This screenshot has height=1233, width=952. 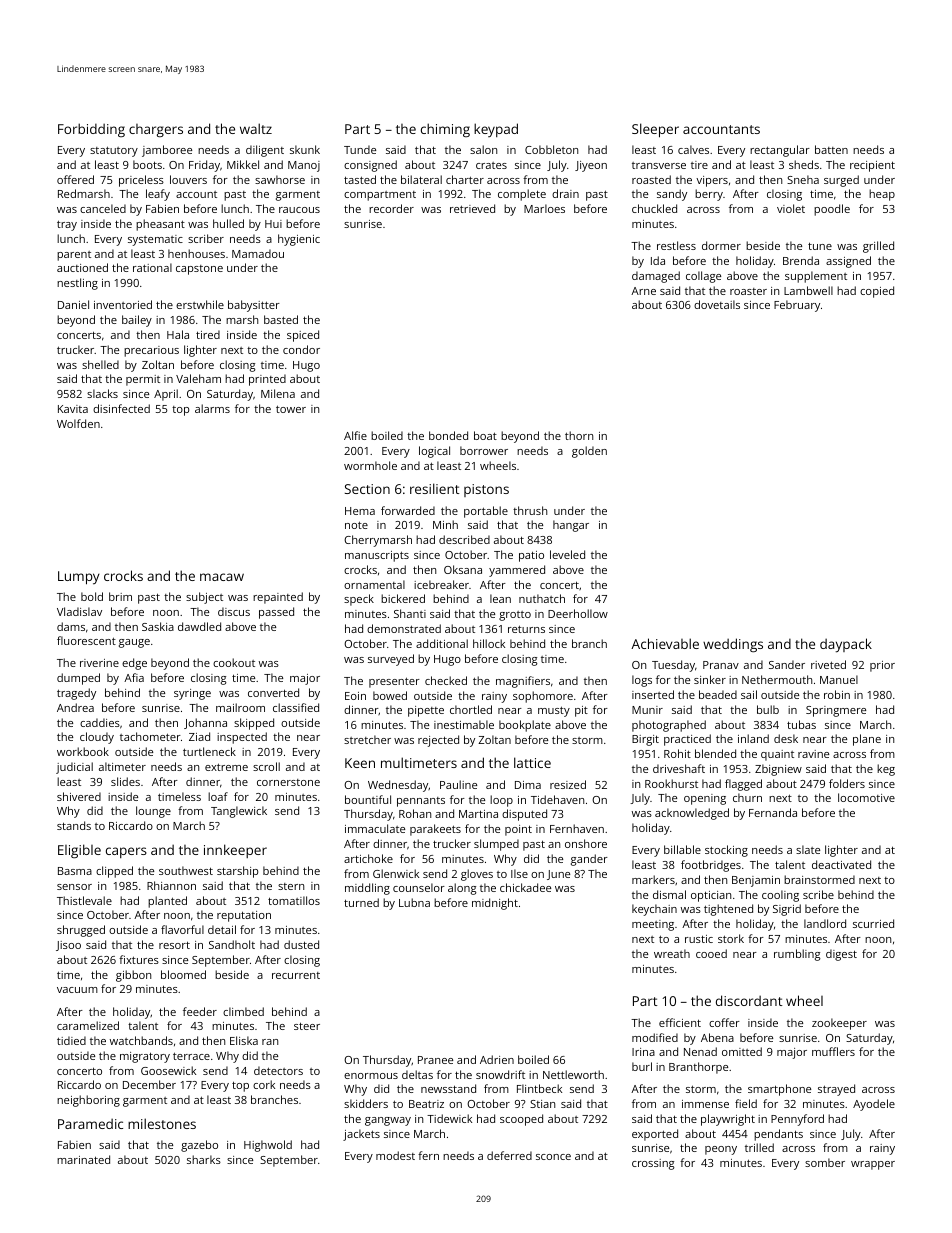 I want to click on statutory, so click(x=114, y=151).
